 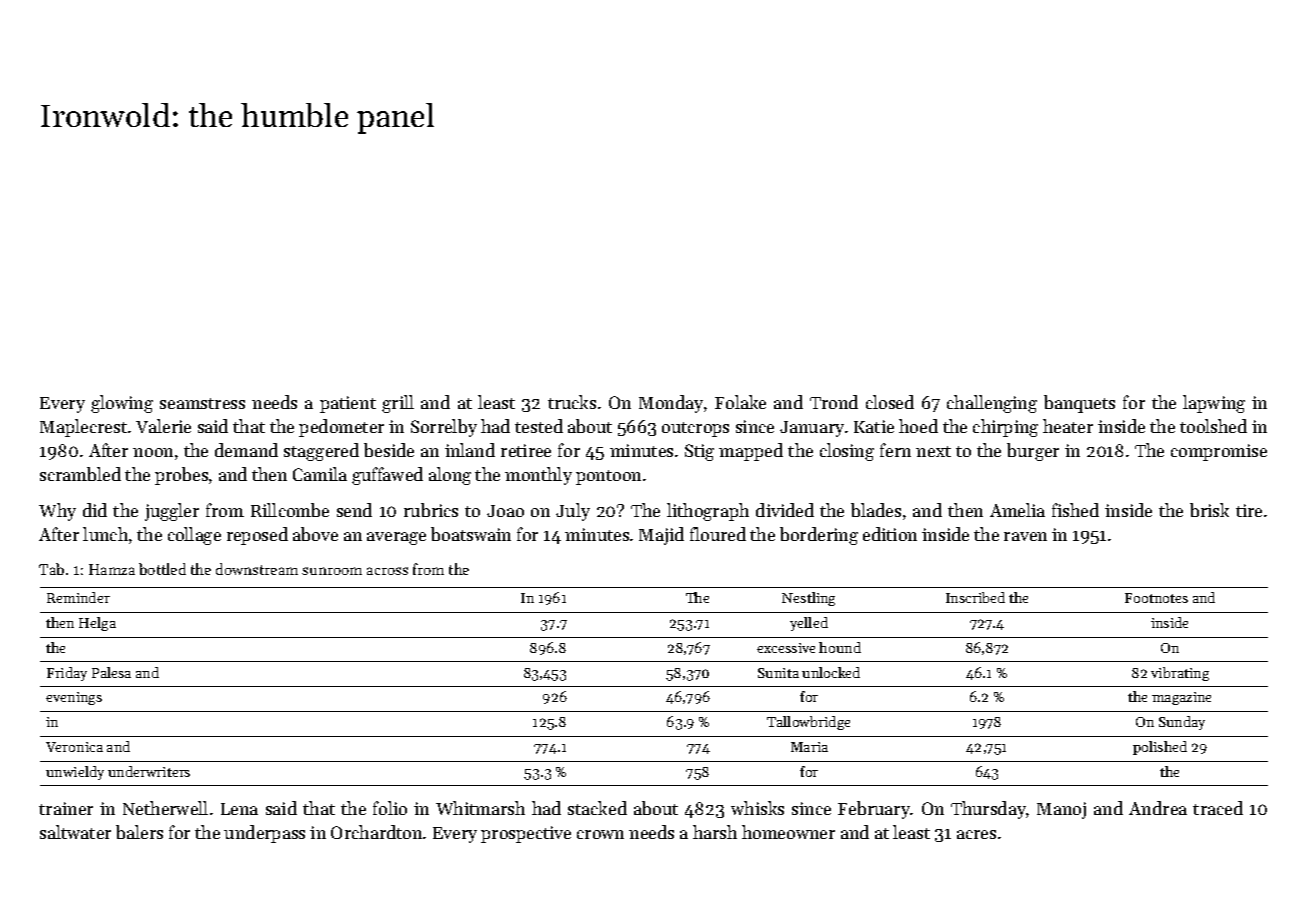 What do you see at coordinates (257, 569) in the screenshot?
I see `downstream` at bounding box center [257, 569].
